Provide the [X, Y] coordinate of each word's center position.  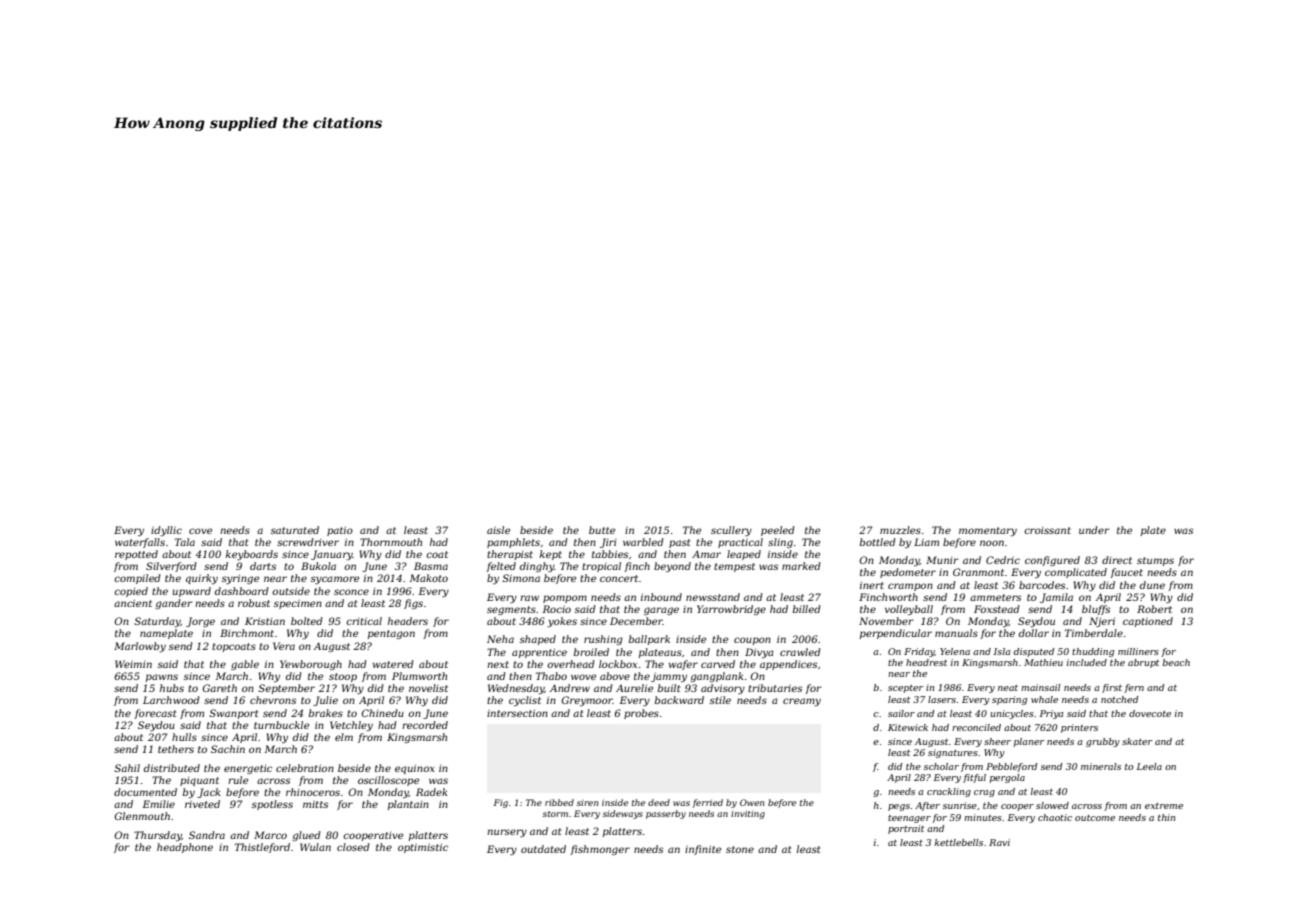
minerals [1101, 766]
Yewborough [311, 665]
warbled [643, 542]
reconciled [976, 727]
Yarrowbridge [731, 610]
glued [306, 836]
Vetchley [351, 726]
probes [641, 714]
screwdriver [308, 542]
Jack [209, 793]
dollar [1034, 633]
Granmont [978, 572]
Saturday [157, 622]
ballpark [649, 640]
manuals [956, 633]
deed [659, 802]
